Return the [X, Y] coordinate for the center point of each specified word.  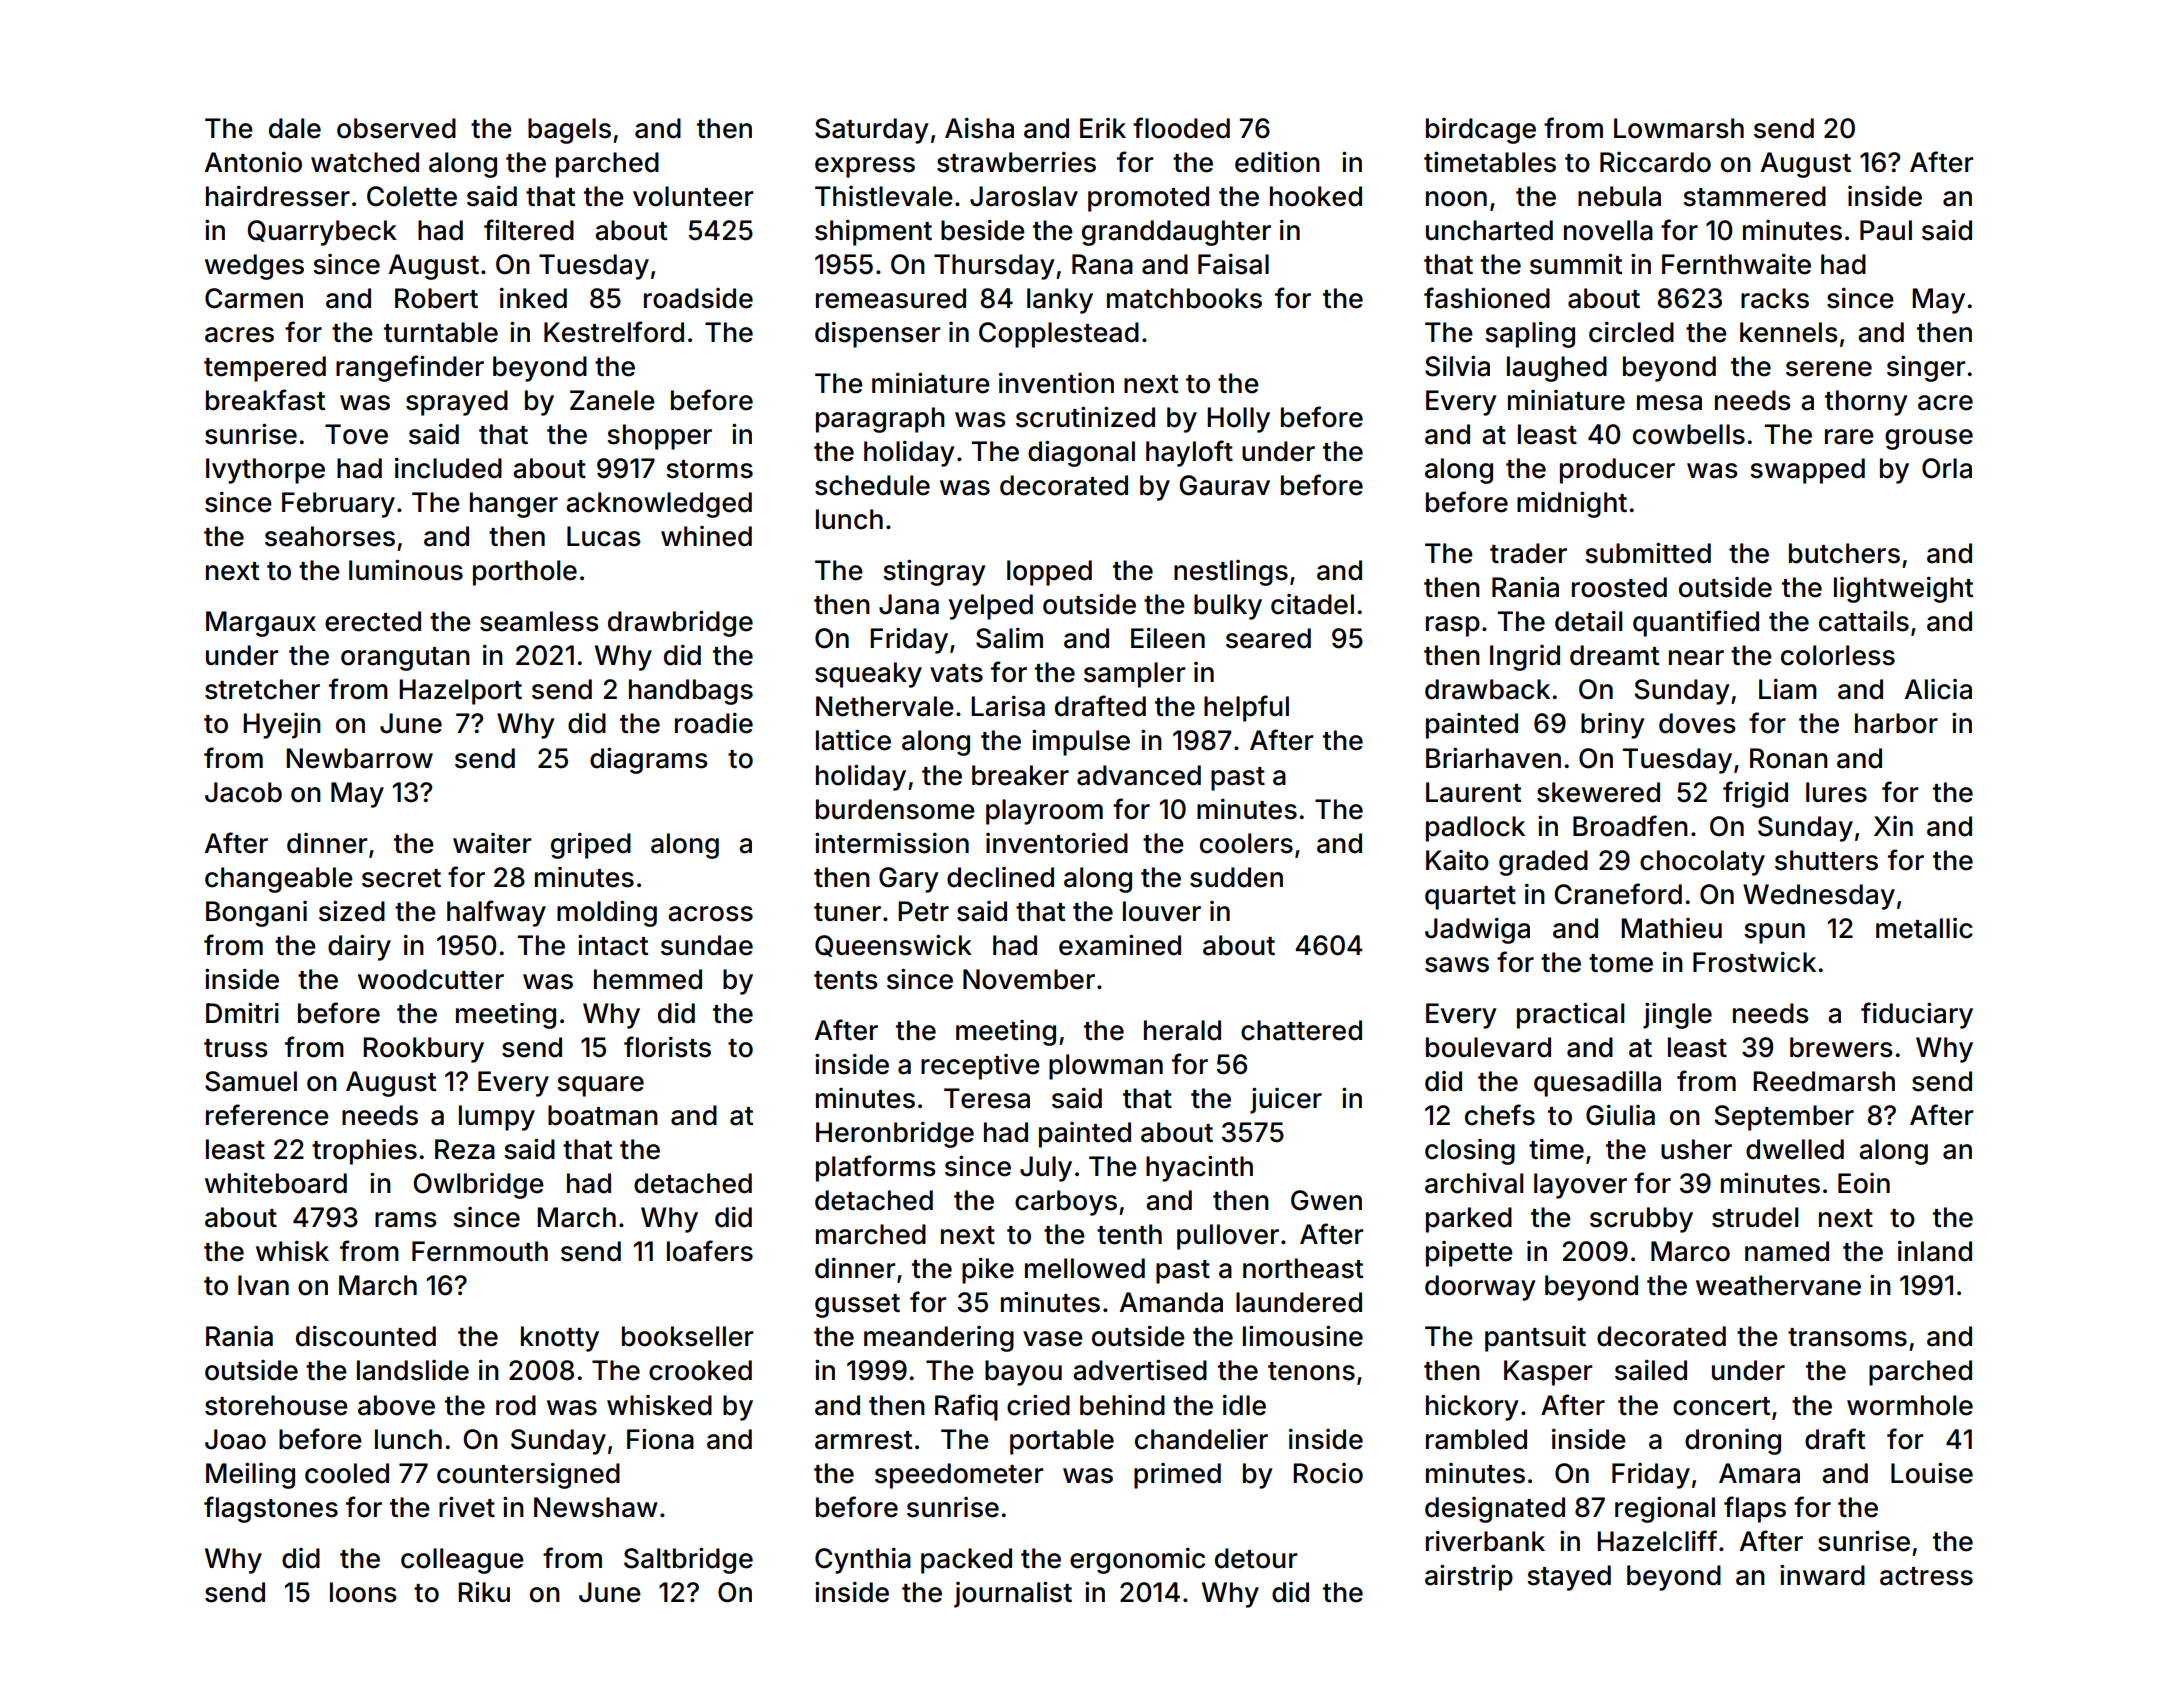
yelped [991, 607]
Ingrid [1525, 658]
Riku [484, 1591]
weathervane [1778, 1285]
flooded [1181, 128]
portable [1062, 1442]
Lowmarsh [1679, 128]
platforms [876, 1168]
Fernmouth [480, 1251]
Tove [356, 434]
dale [295, 128]
